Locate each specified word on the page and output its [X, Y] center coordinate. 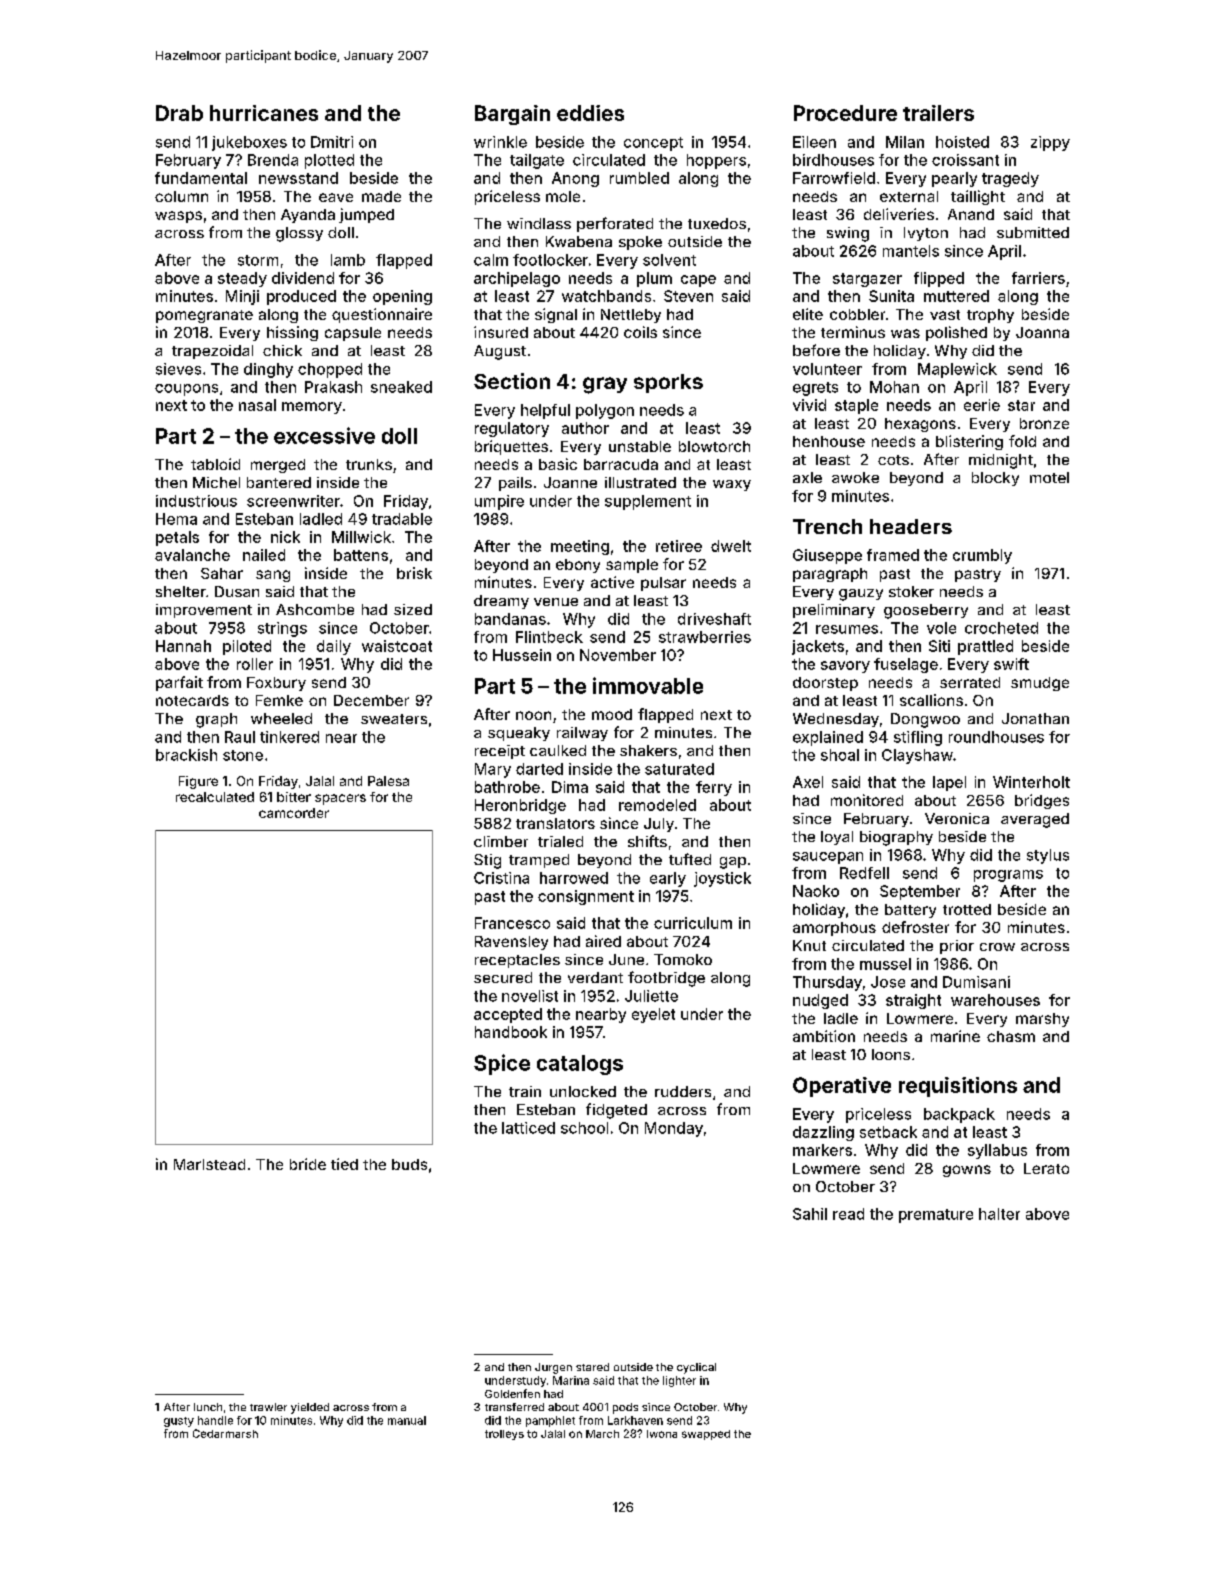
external [909, 196]
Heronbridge [520, 806]
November [618, 655]
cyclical [696, 1368]
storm [258, 260]
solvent [669, 260]
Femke [279, 700]
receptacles [517, 961]
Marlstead [209, 1164]
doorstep [825, 684]
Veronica [957, 818]
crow [997, 947]
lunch [208, 1407]
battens [361, 555]
